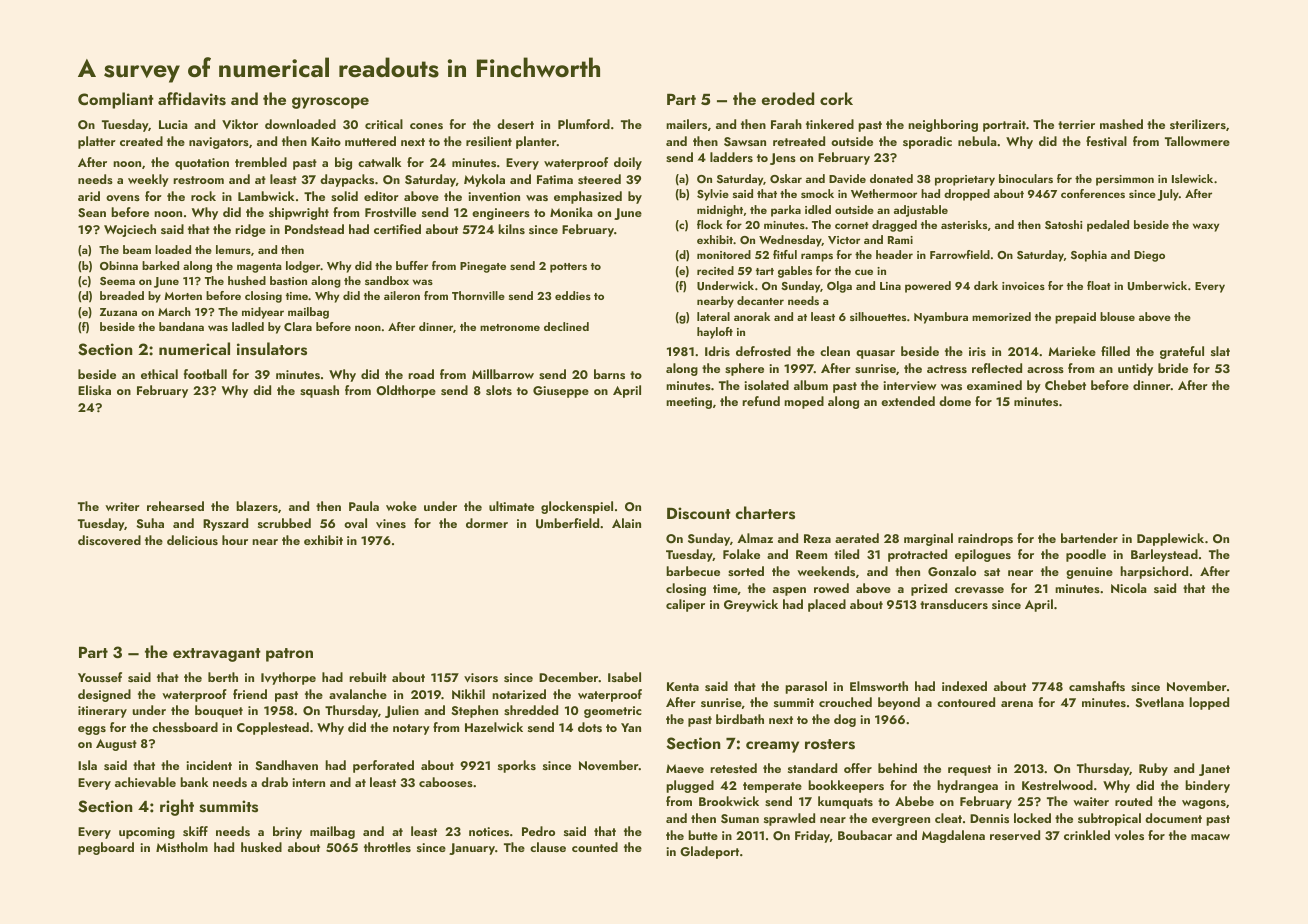  I want to click on Sylvie, so click(713, 195).
